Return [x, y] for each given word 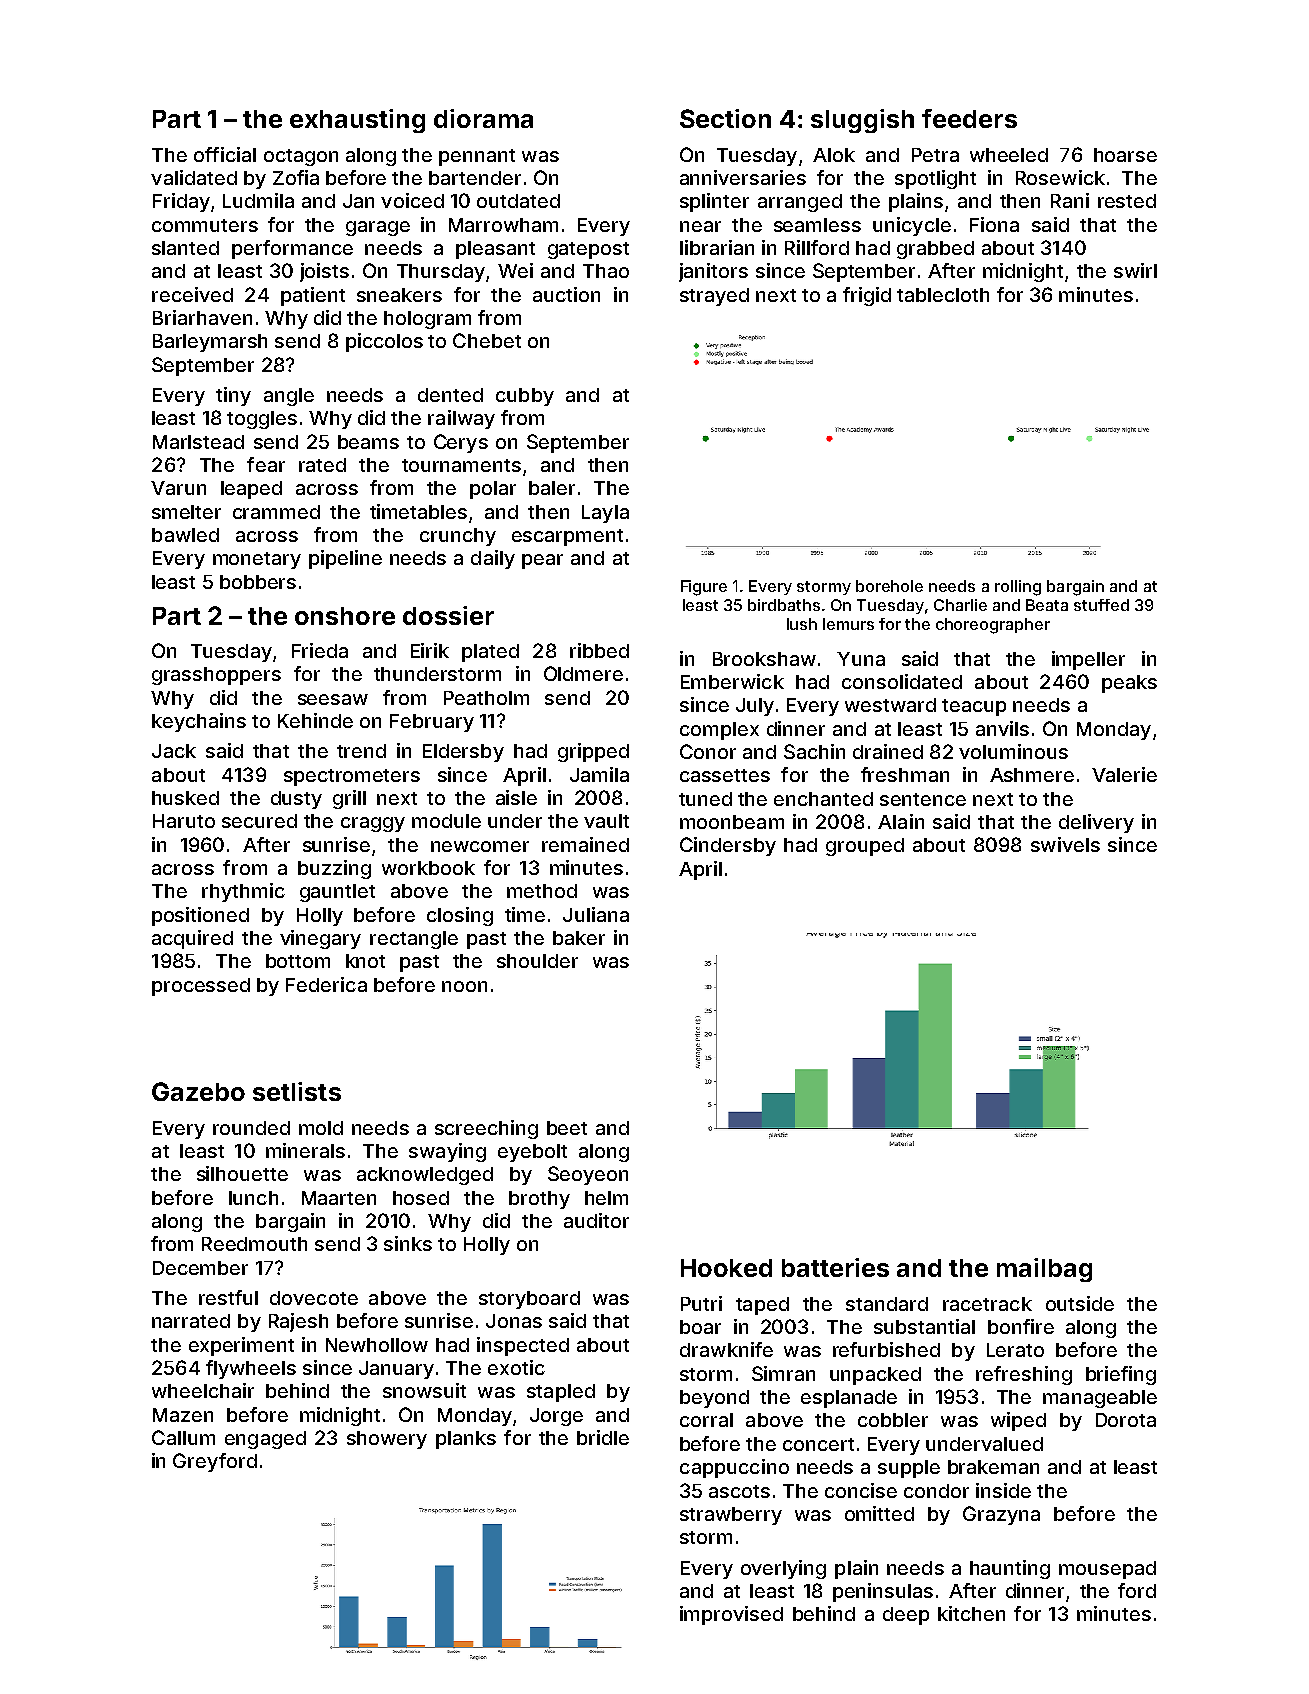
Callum [183, 1437]
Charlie [960, 605]
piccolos [384, 342]
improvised [731, 1615]
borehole [889, 586]
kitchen [971, 1613]
